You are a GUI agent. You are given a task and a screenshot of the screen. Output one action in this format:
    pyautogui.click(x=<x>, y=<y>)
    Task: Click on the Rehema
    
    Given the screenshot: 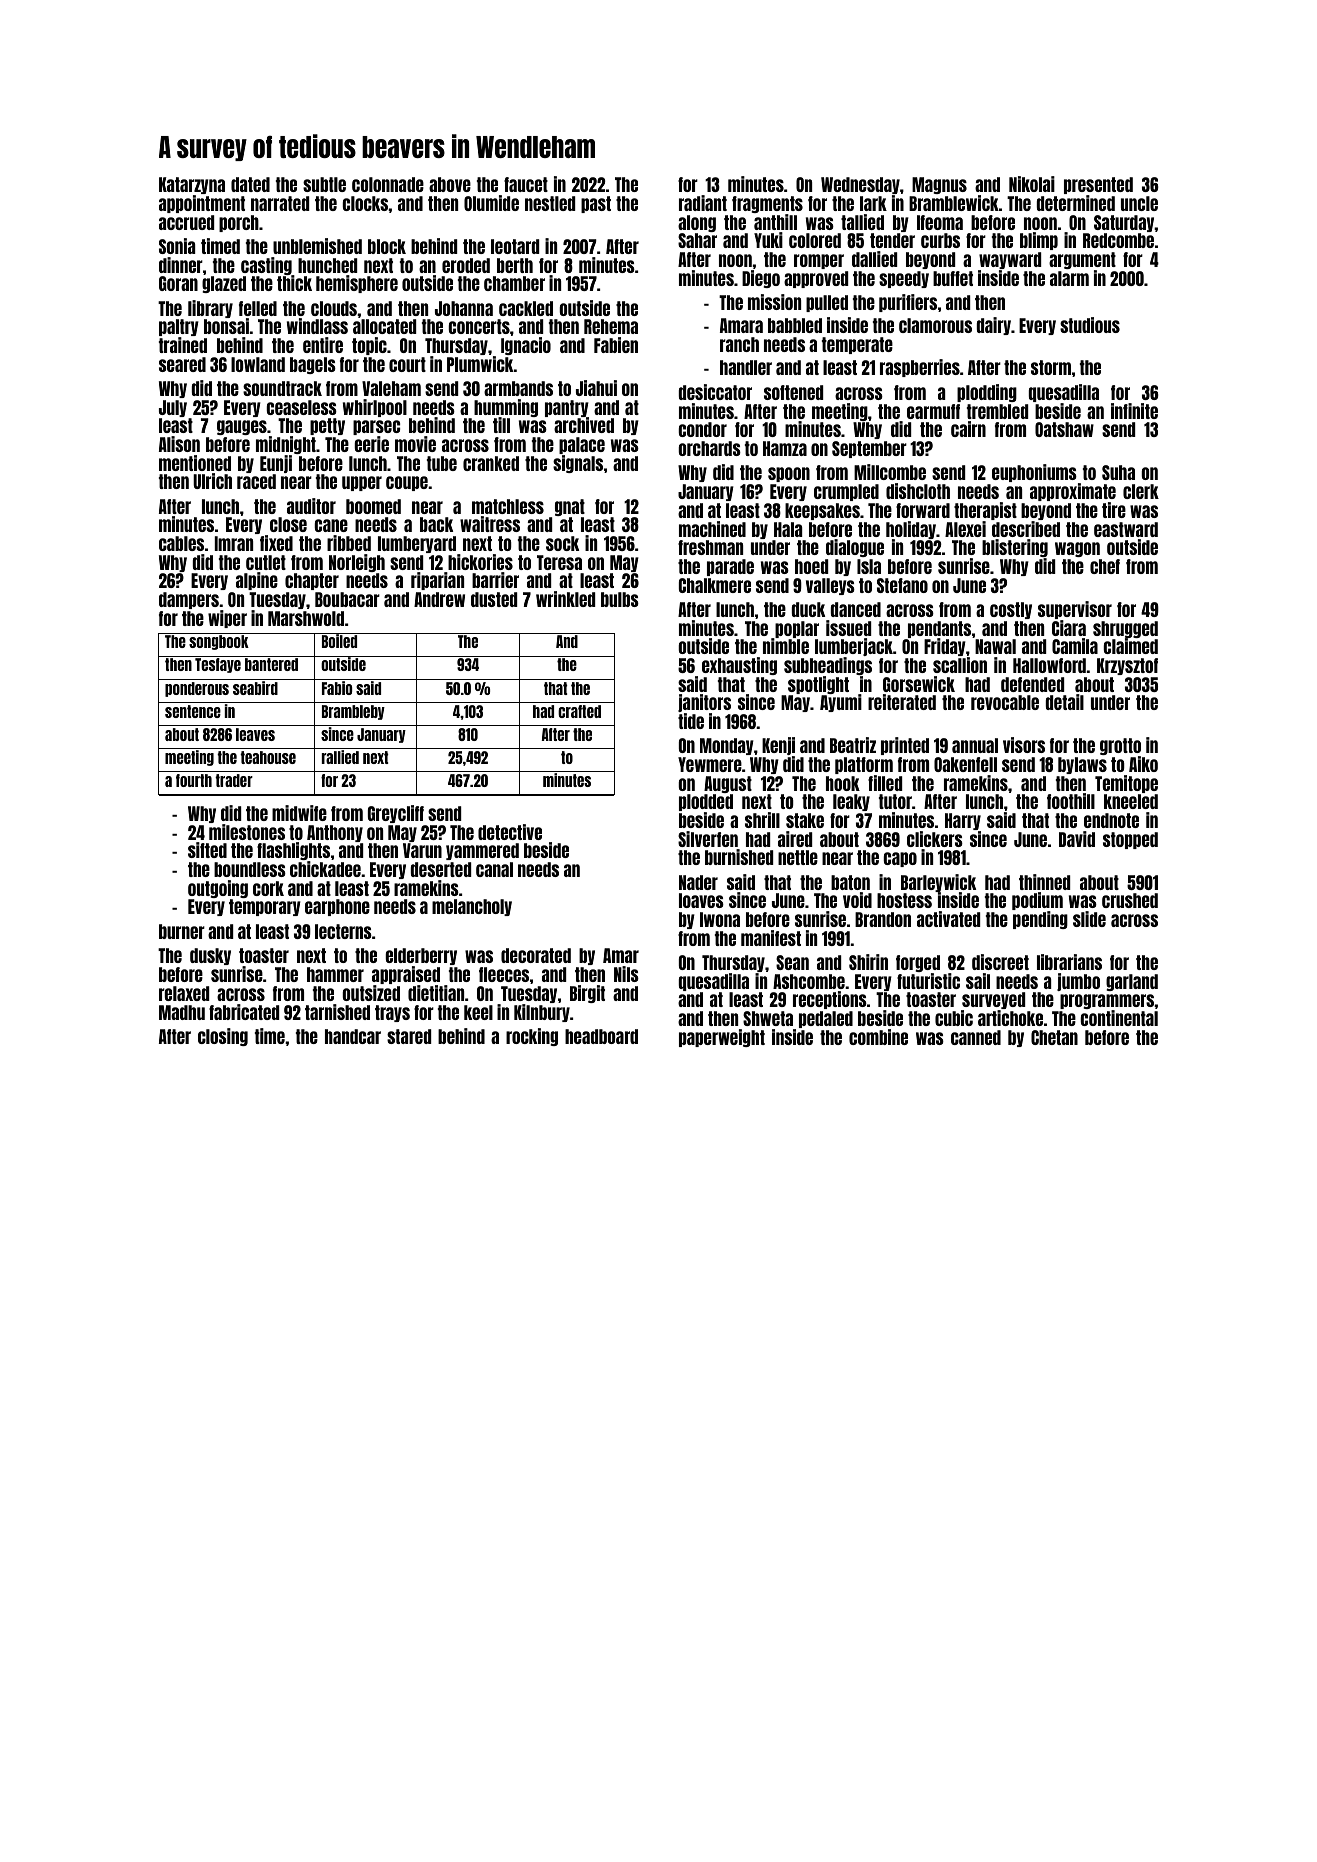 What is the action you would take?
    pyautogui.click(x=611, y=326)
